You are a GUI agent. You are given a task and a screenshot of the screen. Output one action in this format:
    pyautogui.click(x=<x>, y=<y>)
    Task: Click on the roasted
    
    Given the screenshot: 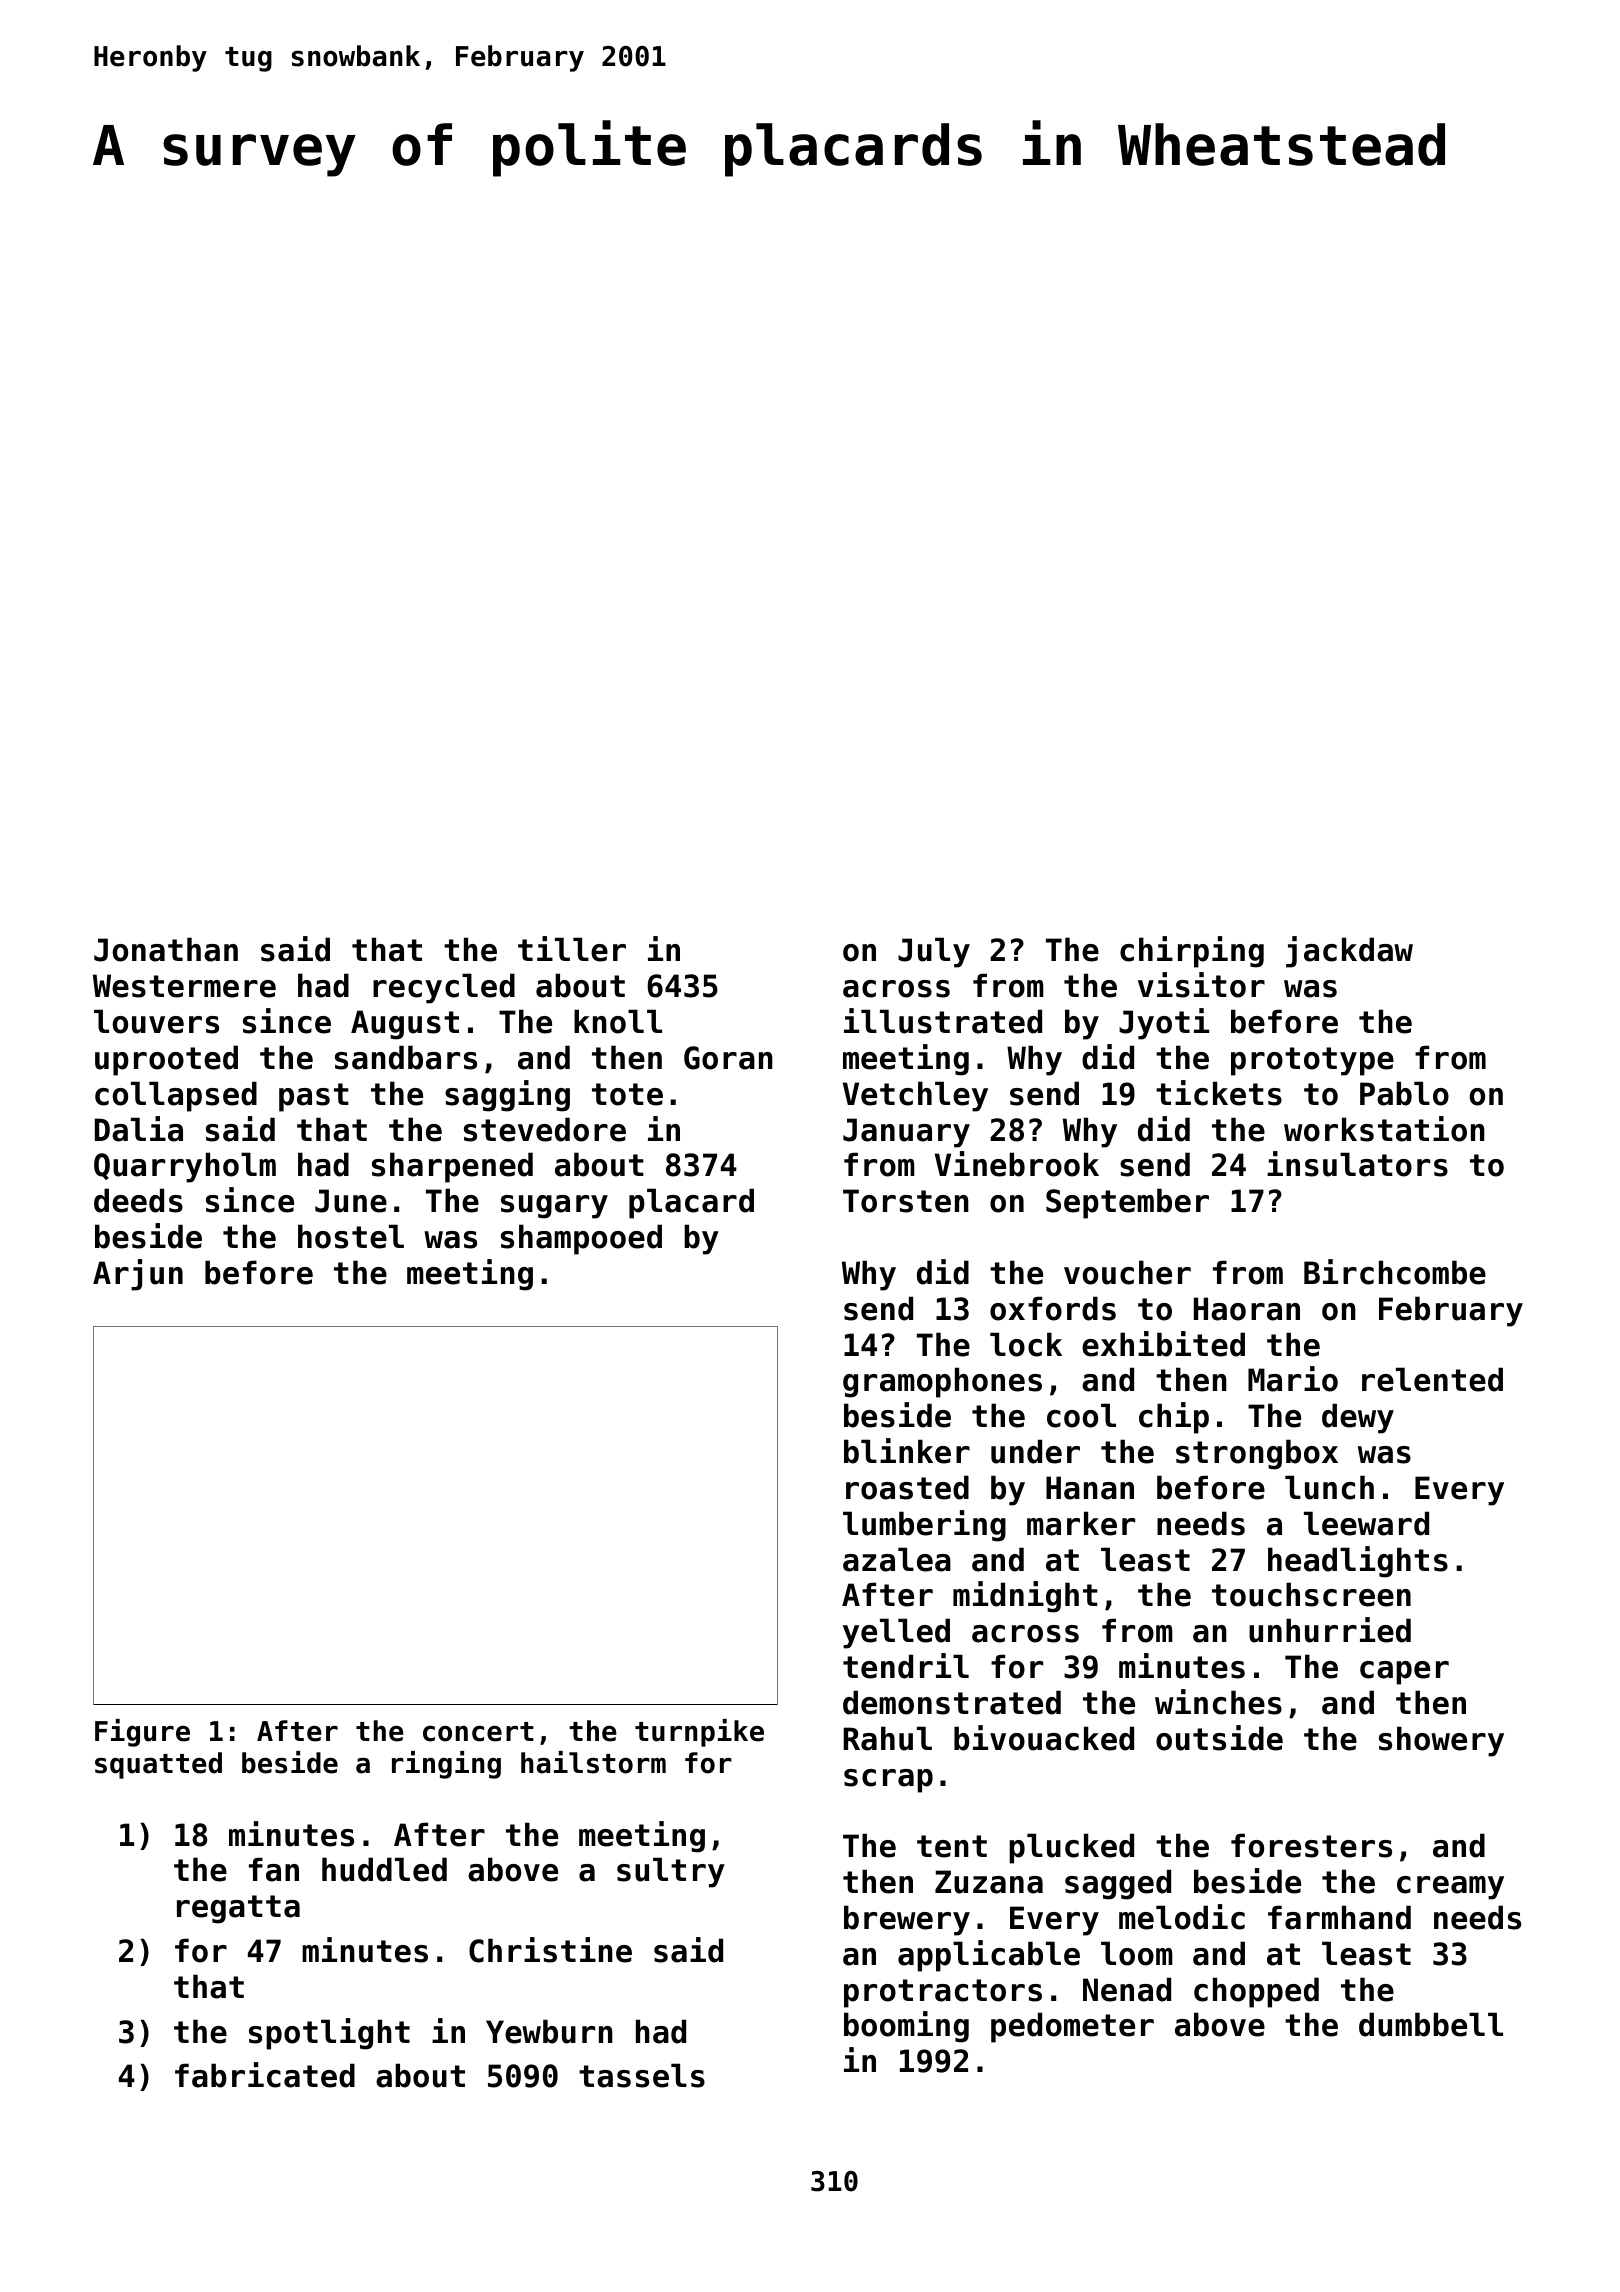 What is the action you would take?
    pyautogui.click(x=907, y=1487)
